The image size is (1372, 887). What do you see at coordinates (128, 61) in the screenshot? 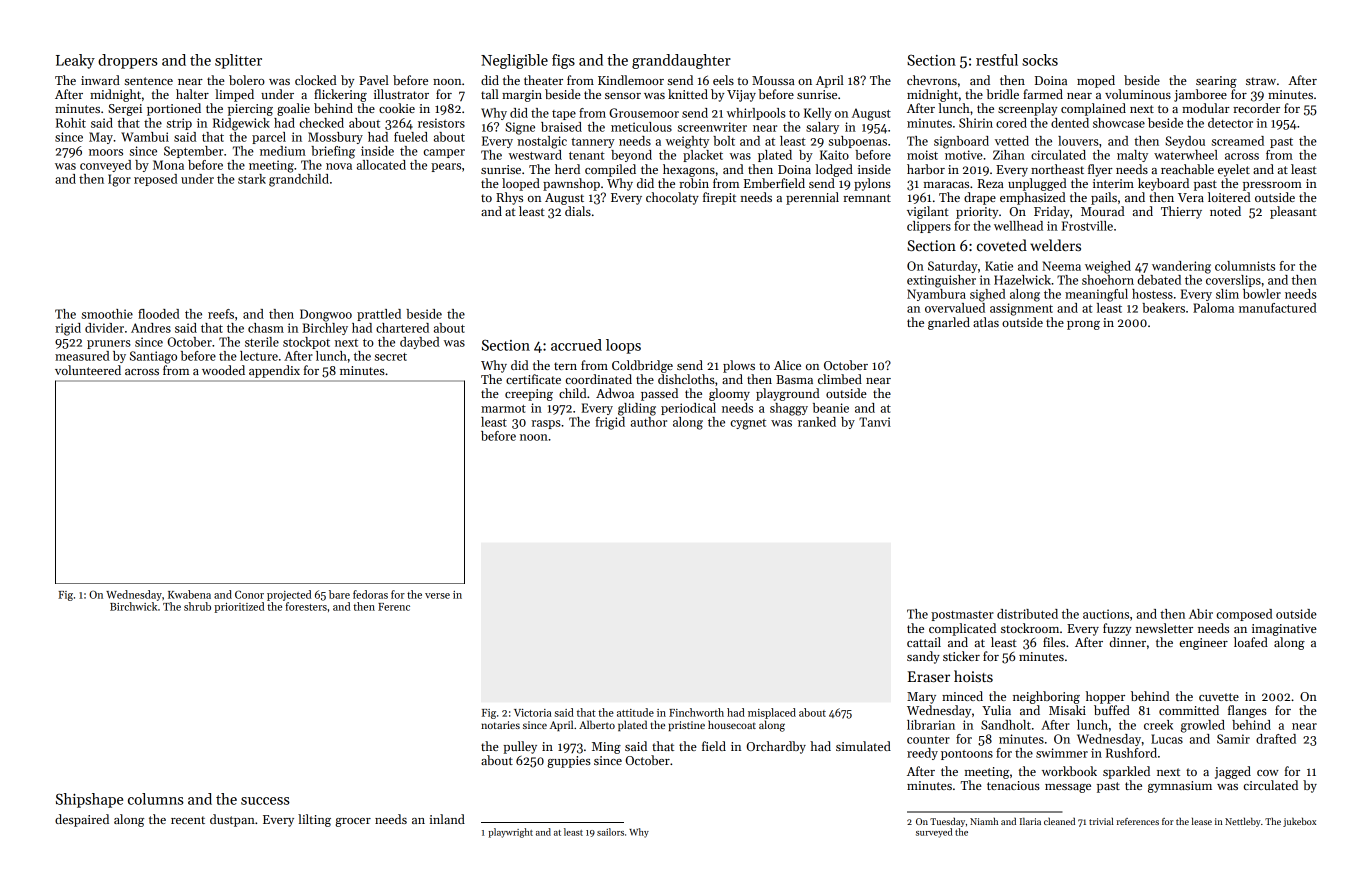
I see `droppers` at bounding box center [128, 61].
